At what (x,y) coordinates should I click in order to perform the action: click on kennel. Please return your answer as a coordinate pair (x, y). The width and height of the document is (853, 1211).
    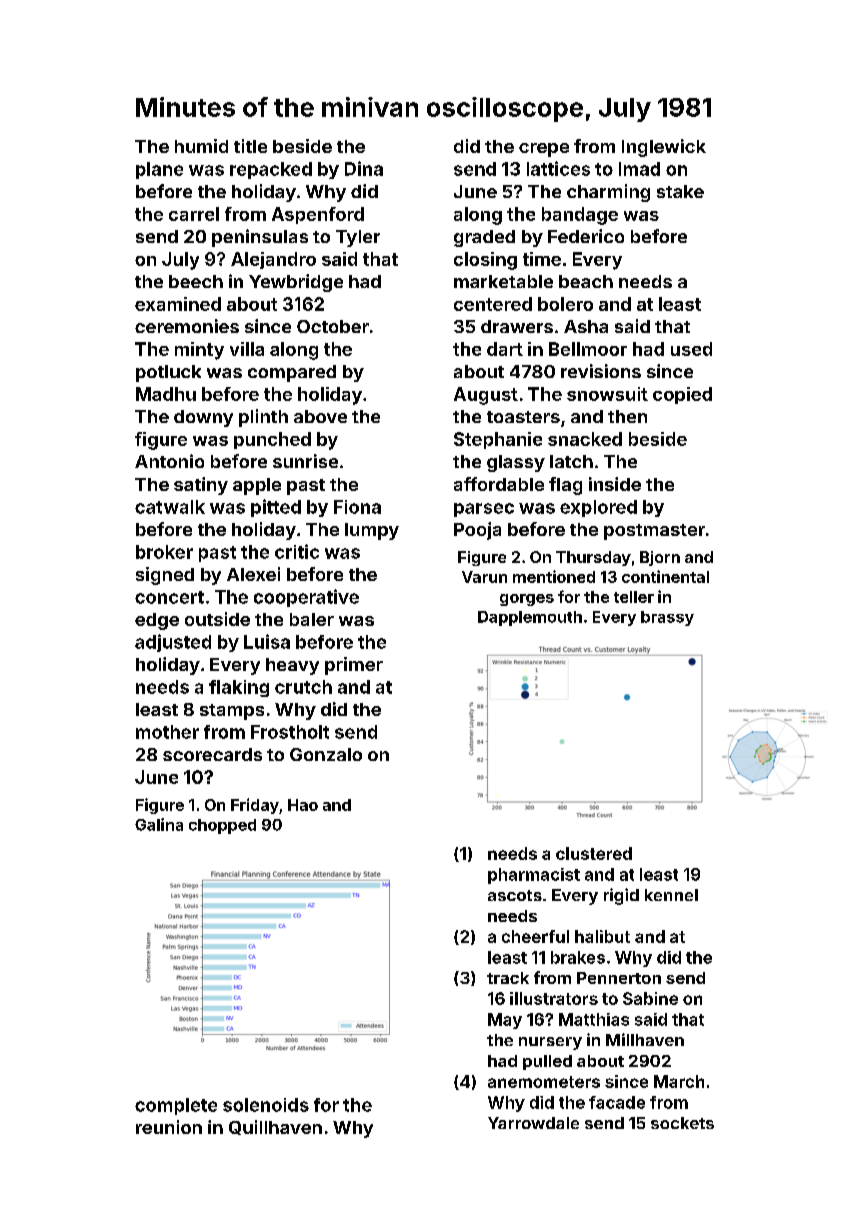
    Looking at the image, I should click on (671, 895).
